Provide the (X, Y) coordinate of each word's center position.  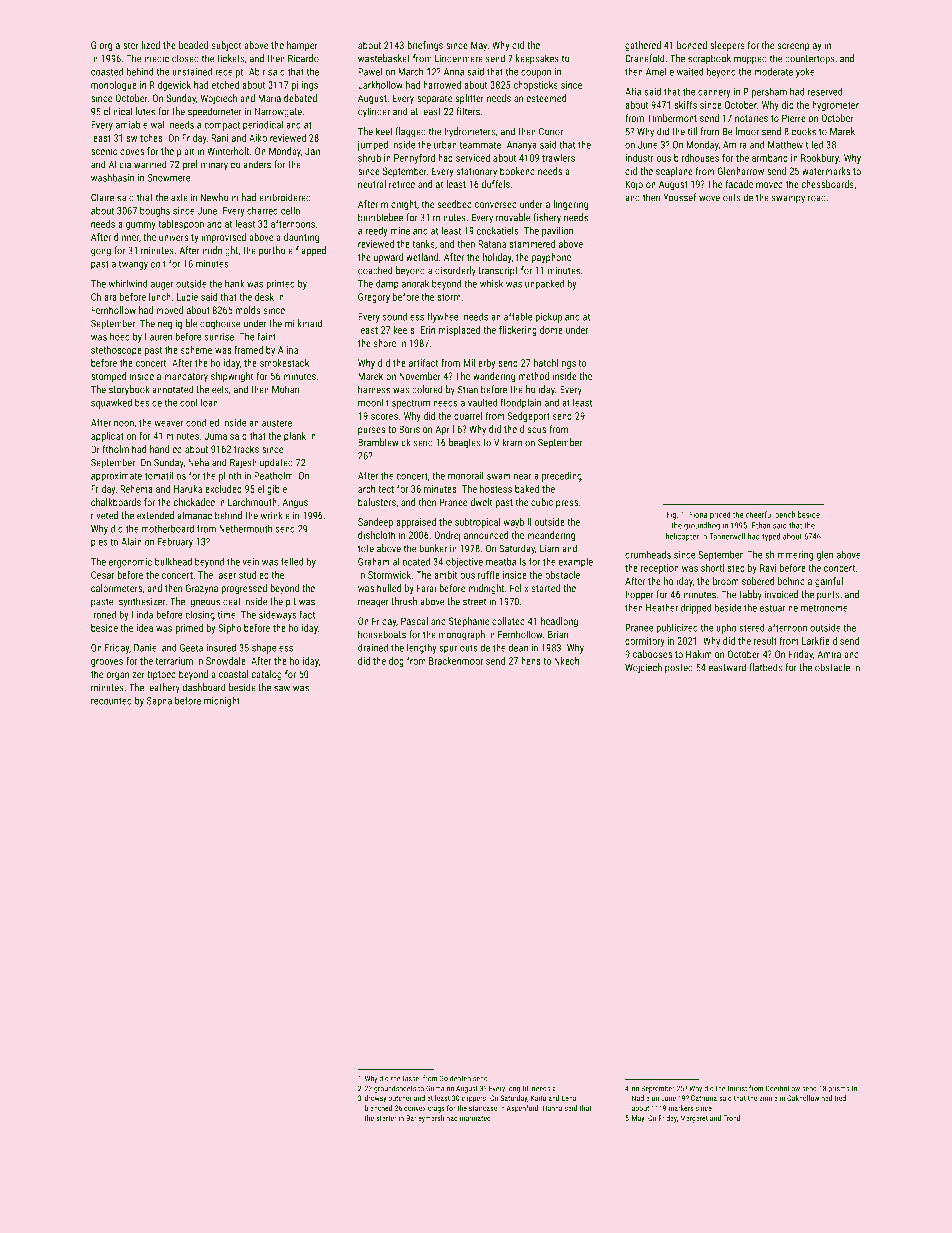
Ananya (522, 146)
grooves (107, 663)
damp (387, 284)
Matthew (785, 144)
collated (508, 621)
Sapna (159, 702)
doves (132, 151)
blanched (378, 1108)
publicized (677, 628)
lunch (160, 297)
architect (376, 489)
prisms (839, 1089)
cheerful (759, 514)
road (817, 197)
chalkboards (116, 502)
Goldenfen (455, 1078)
